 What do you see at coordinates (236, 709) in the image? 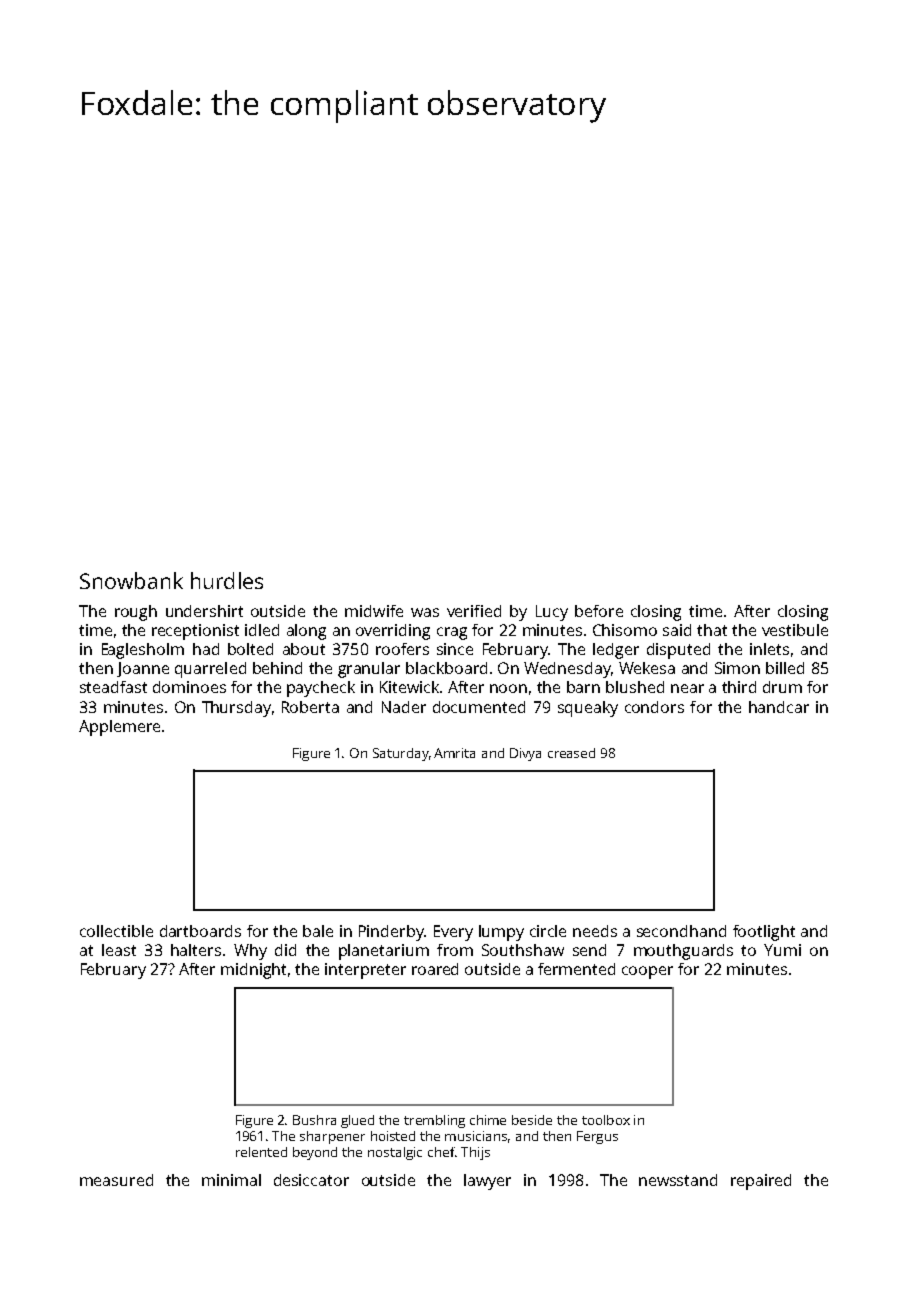
I see `Thursday` at bounding box center [236, 709].
